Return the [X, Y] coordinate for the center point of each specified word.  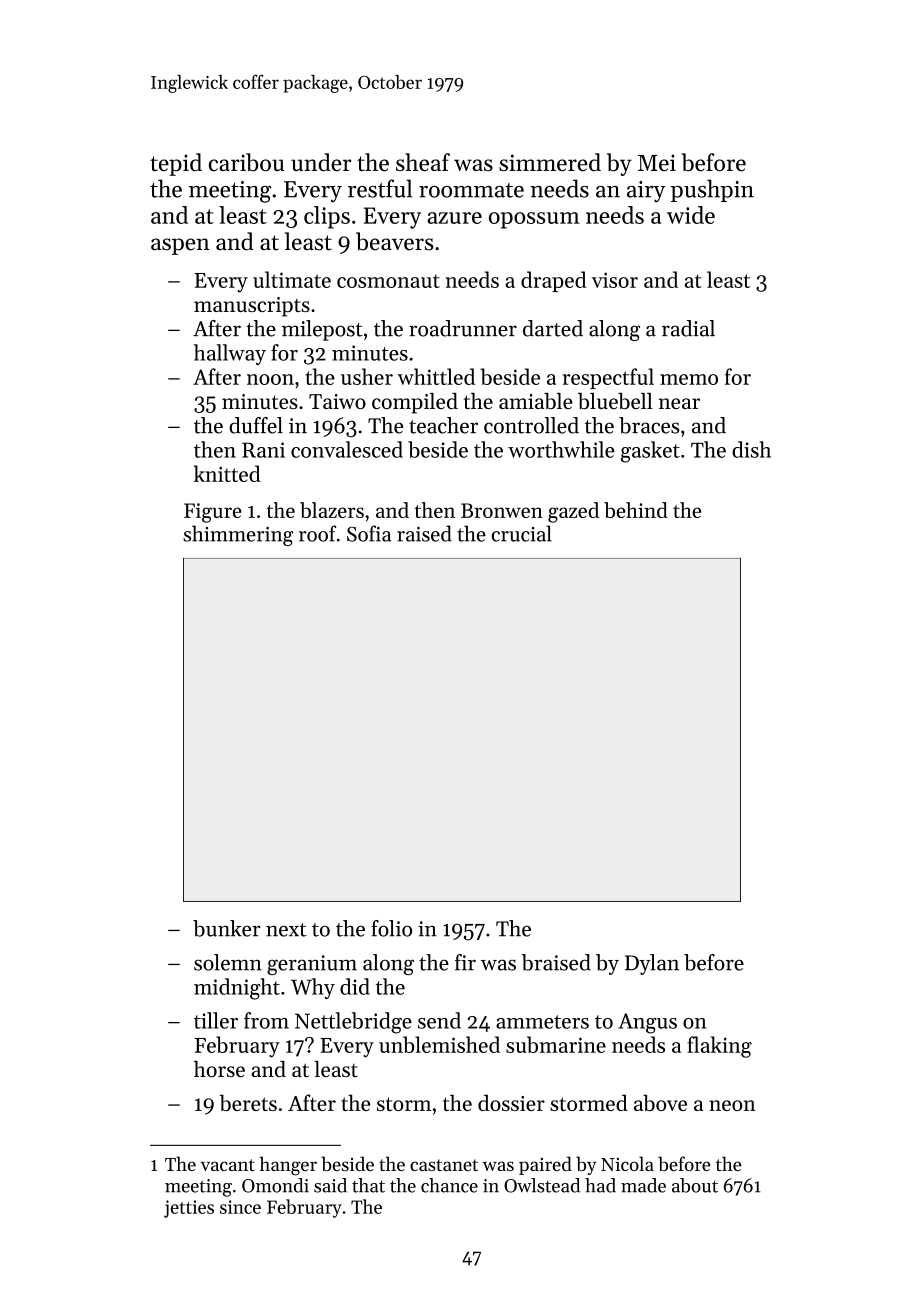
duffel [256, 425]
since [240, 1207]
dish [751, 449]
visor [615, 280]
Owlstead [542, 1185]
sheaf [423, 162]
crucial [522, 533]
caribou [246, 162]
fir [465, 962]
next [286, 930]
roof [317, 533]
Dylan [652, 964]
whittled [436, 376]
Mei [657, 162]
